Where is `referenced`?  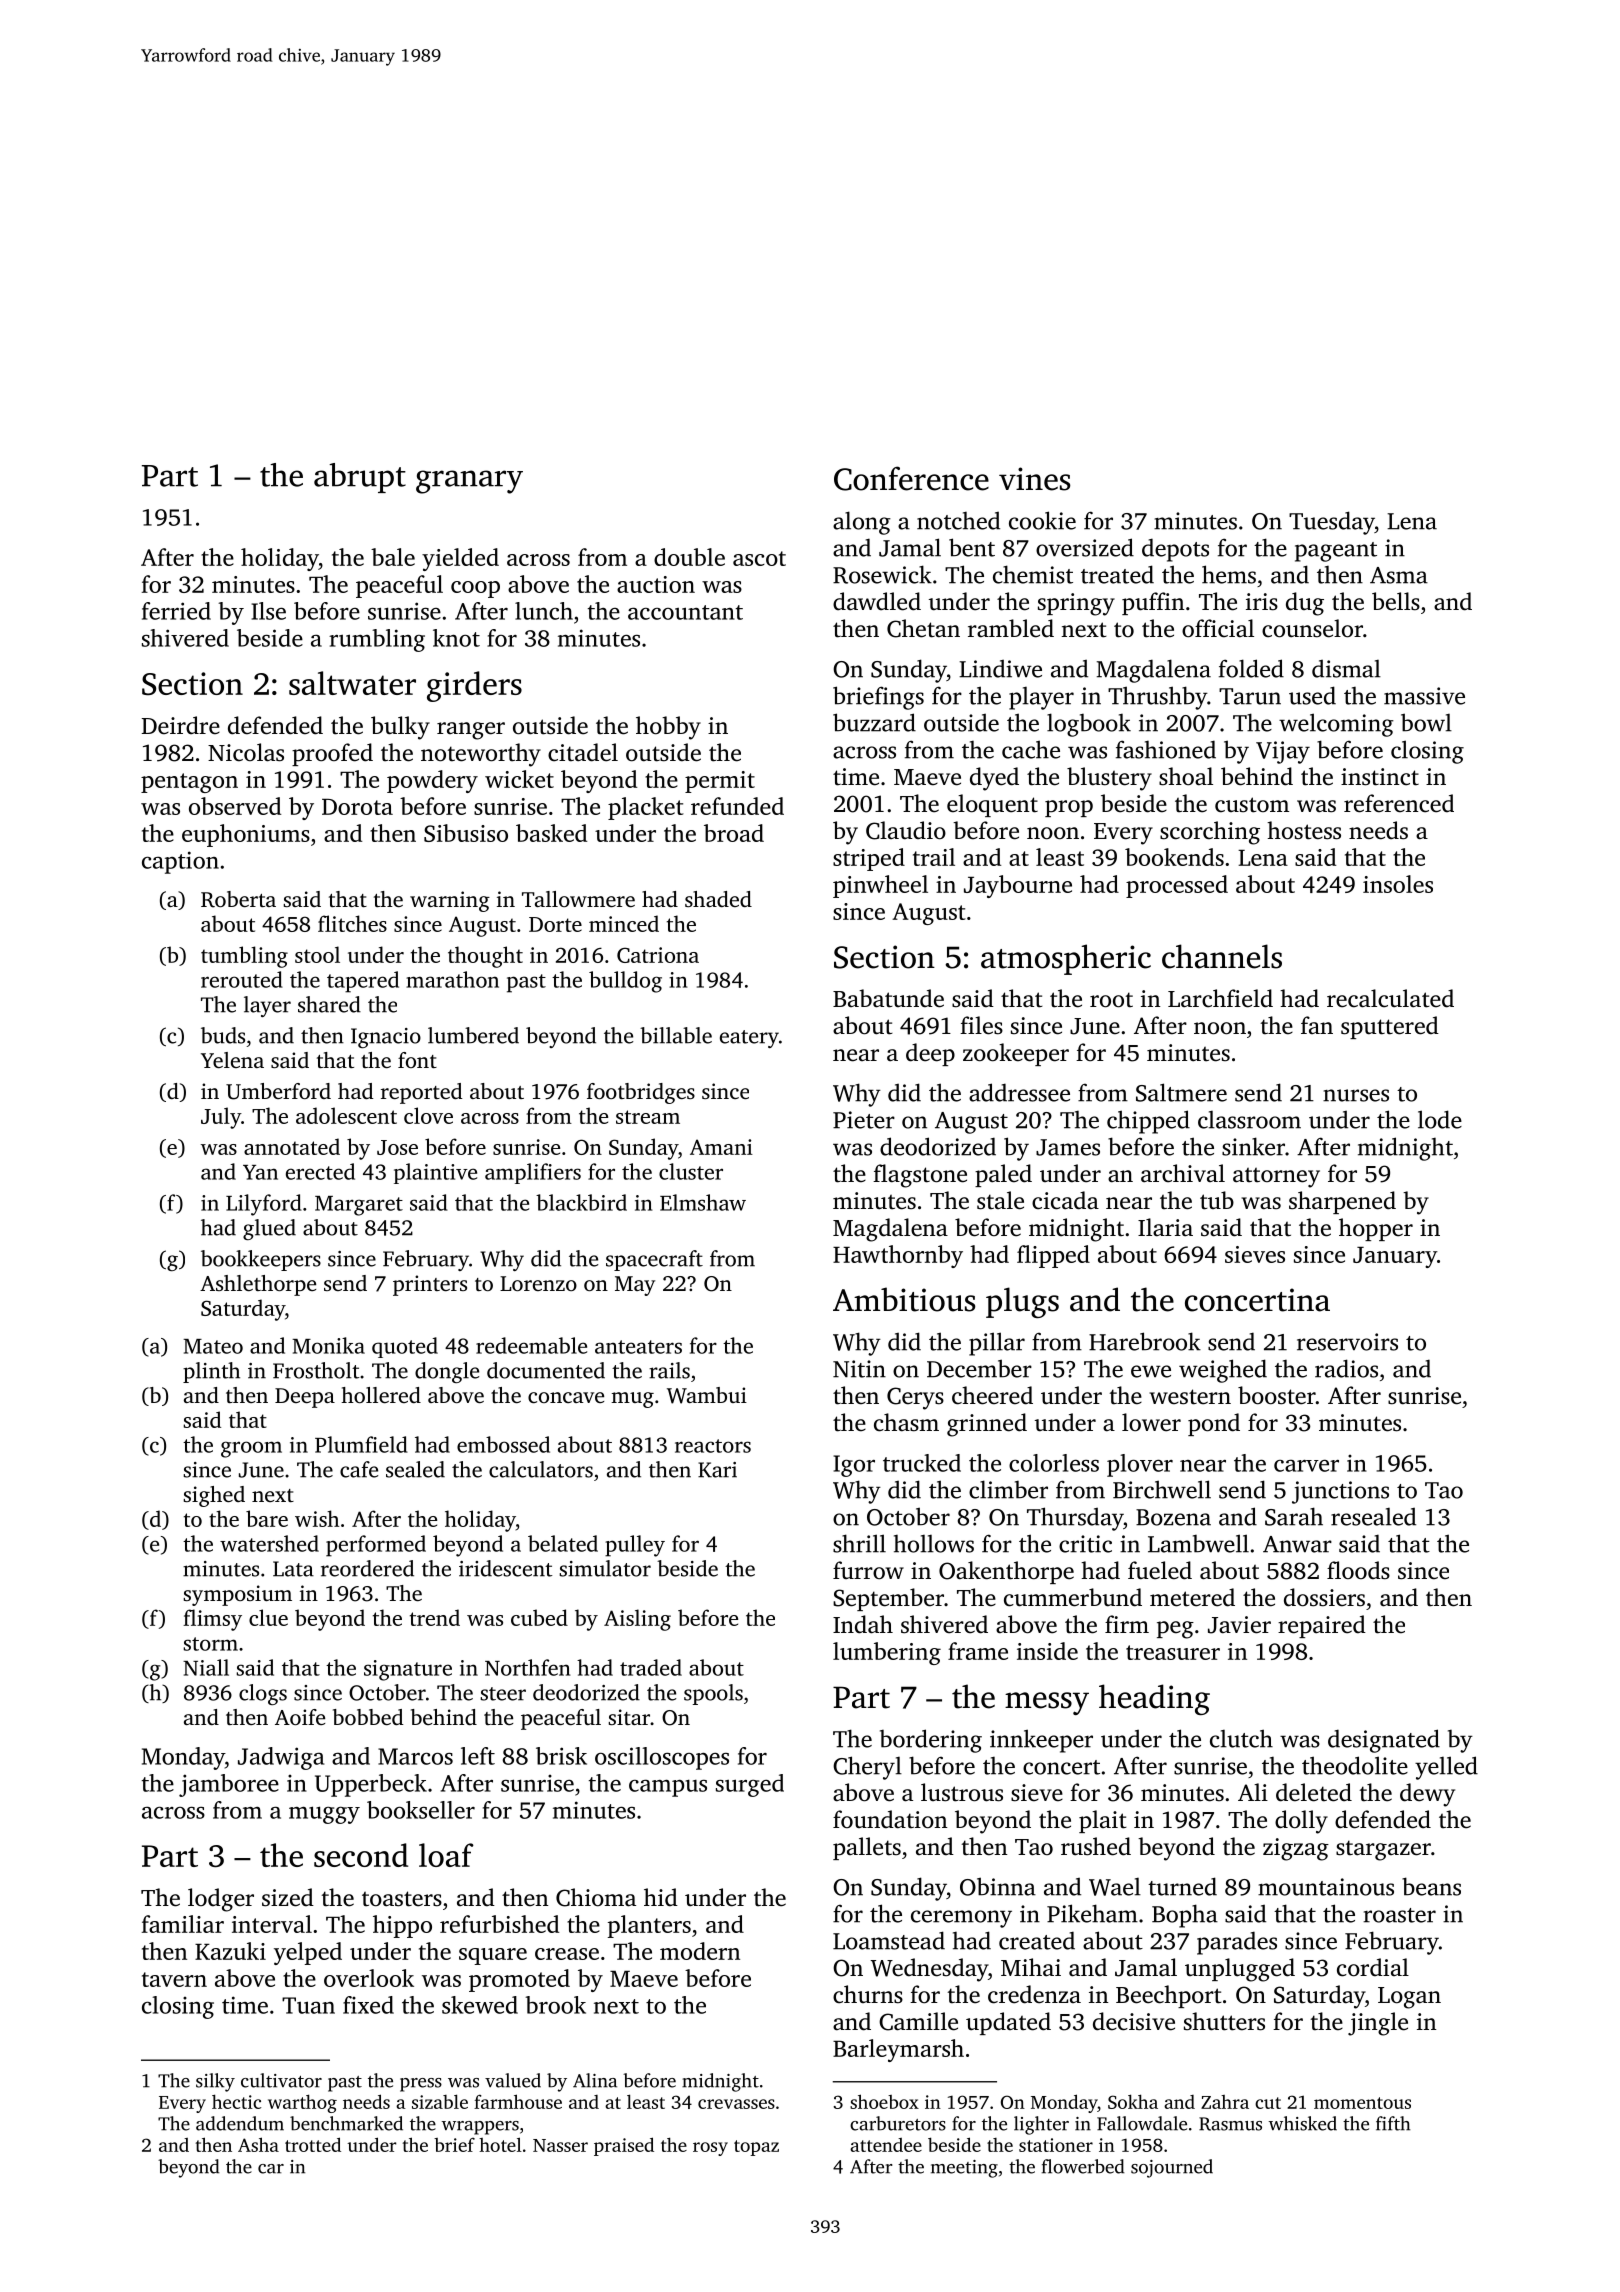 referenced is located at coordinates (1399, 803).
